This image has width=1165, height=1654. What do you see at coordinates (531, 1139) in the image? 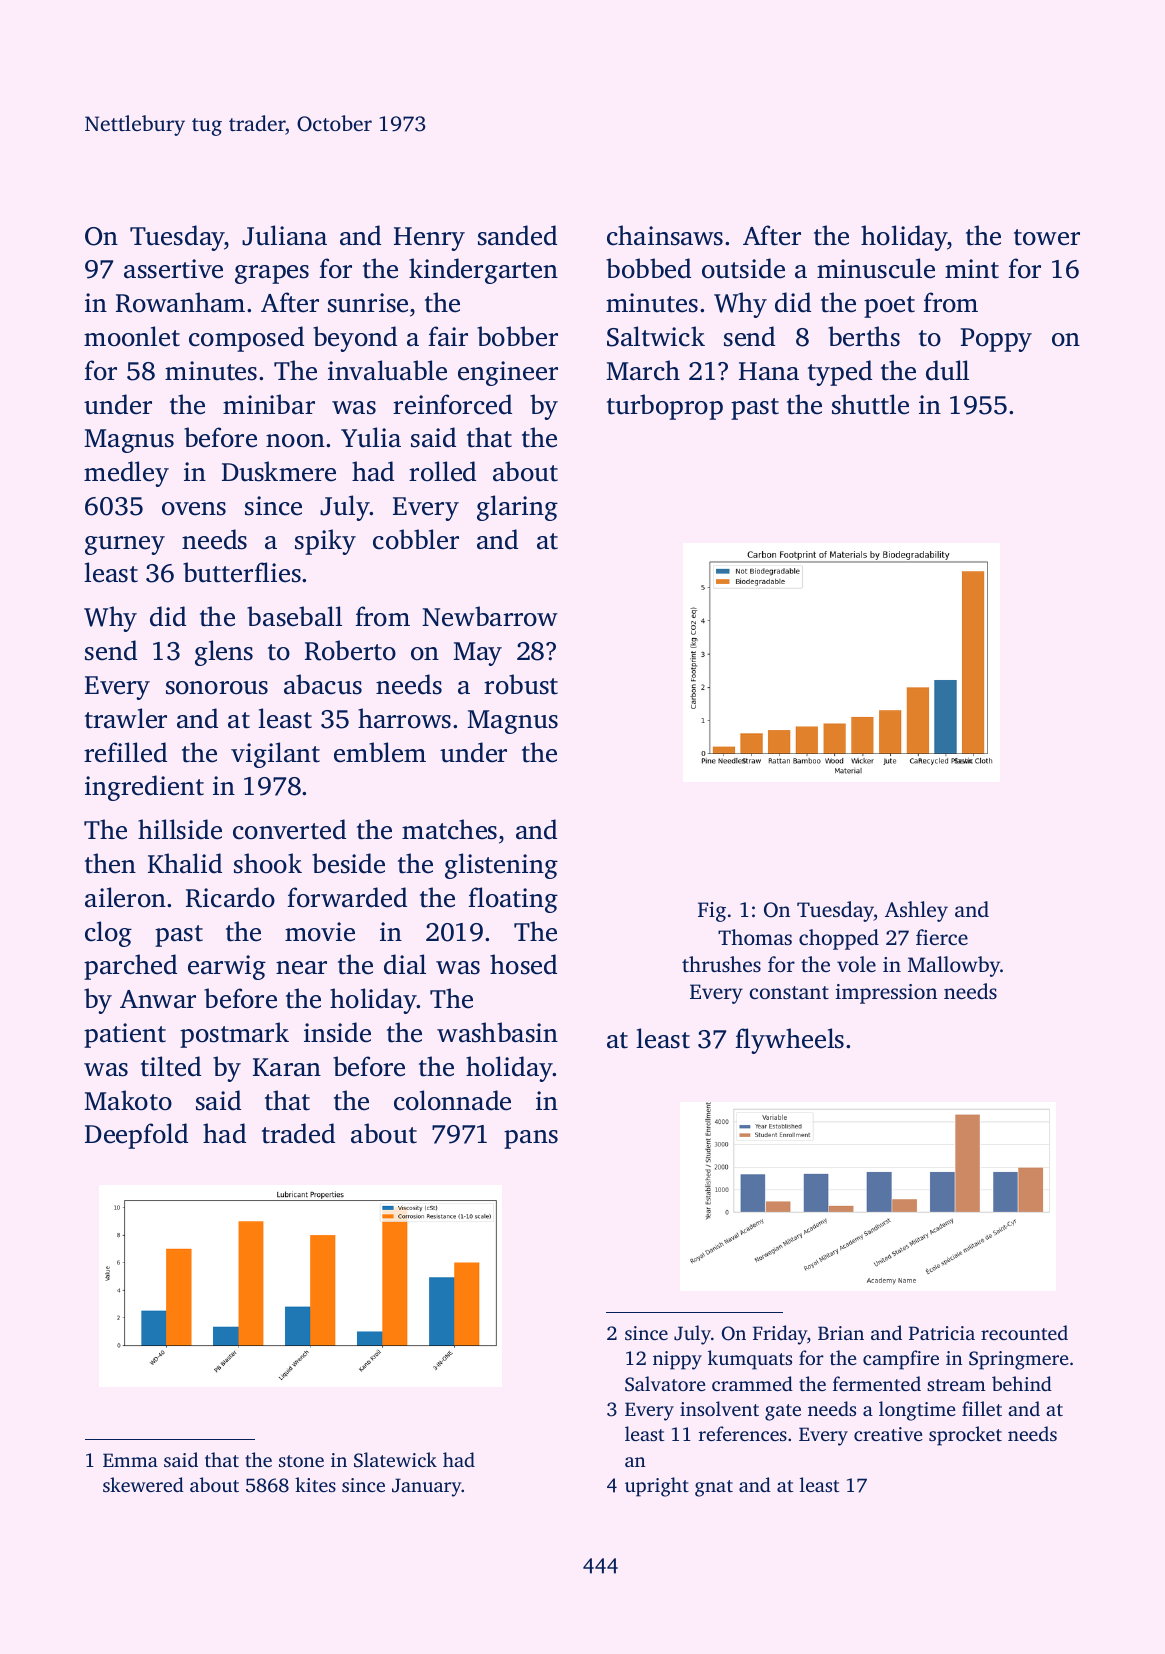
I see `pans` at bounding box center [531, 1139].
